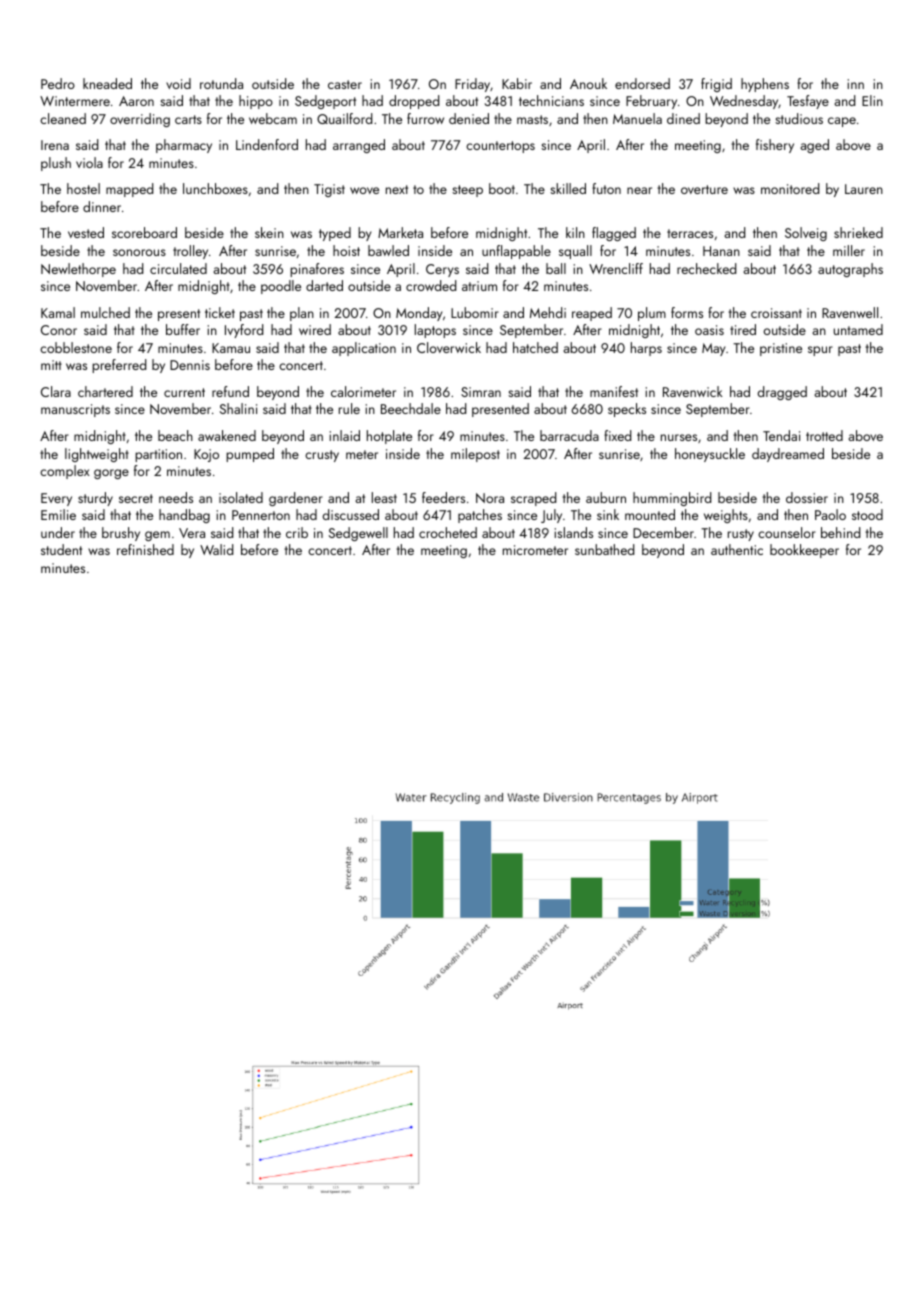 This screenshot has height=1308, width=924. I want to click on Every, so click(56, 499).
